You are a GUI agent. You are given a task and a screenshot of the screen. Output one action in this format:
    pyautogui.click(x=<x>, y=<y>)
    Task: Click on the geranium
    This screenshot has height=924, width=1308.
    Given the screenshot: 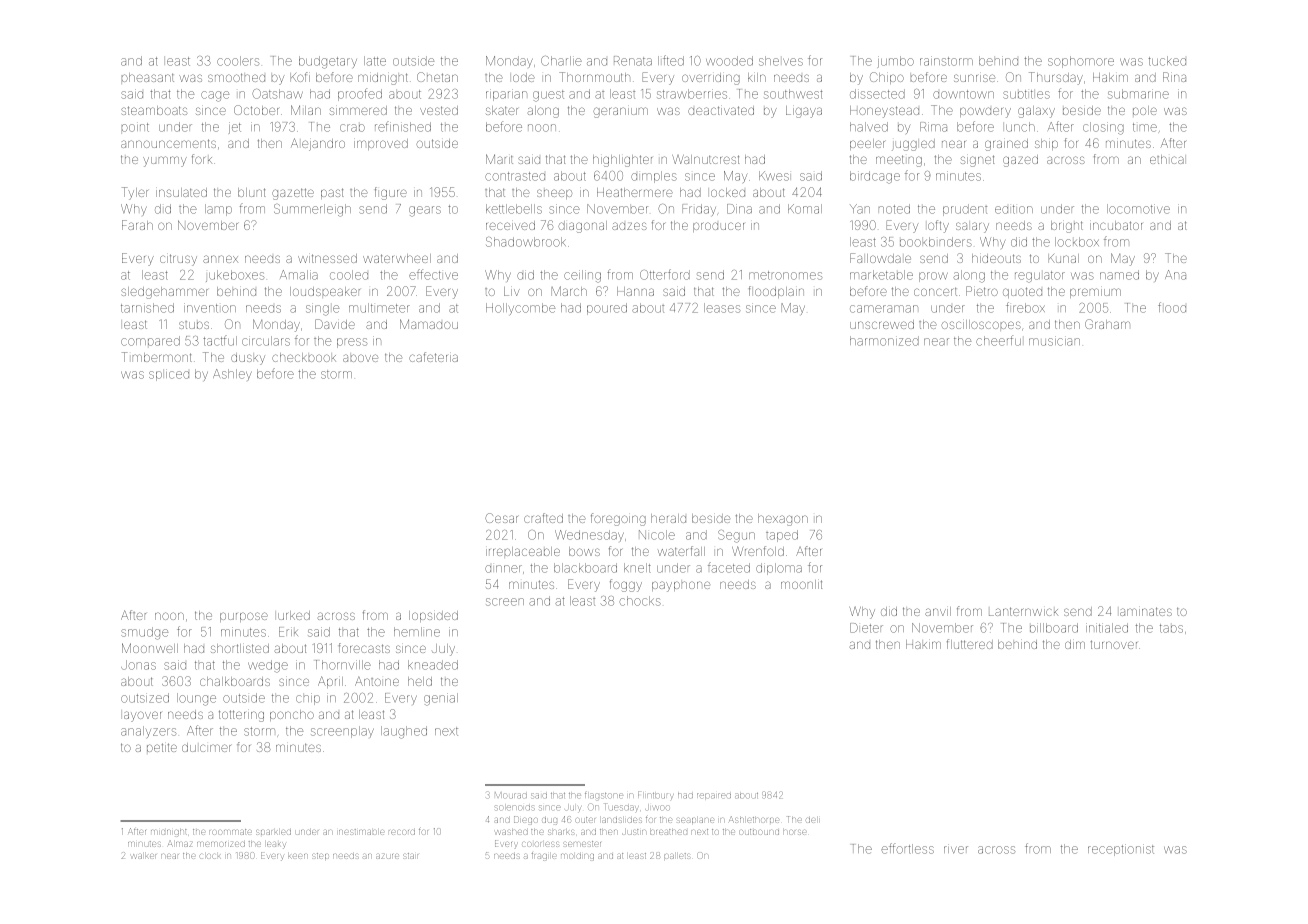 What is the action you would take?
    pyautogui.click(x=620, y=112)
